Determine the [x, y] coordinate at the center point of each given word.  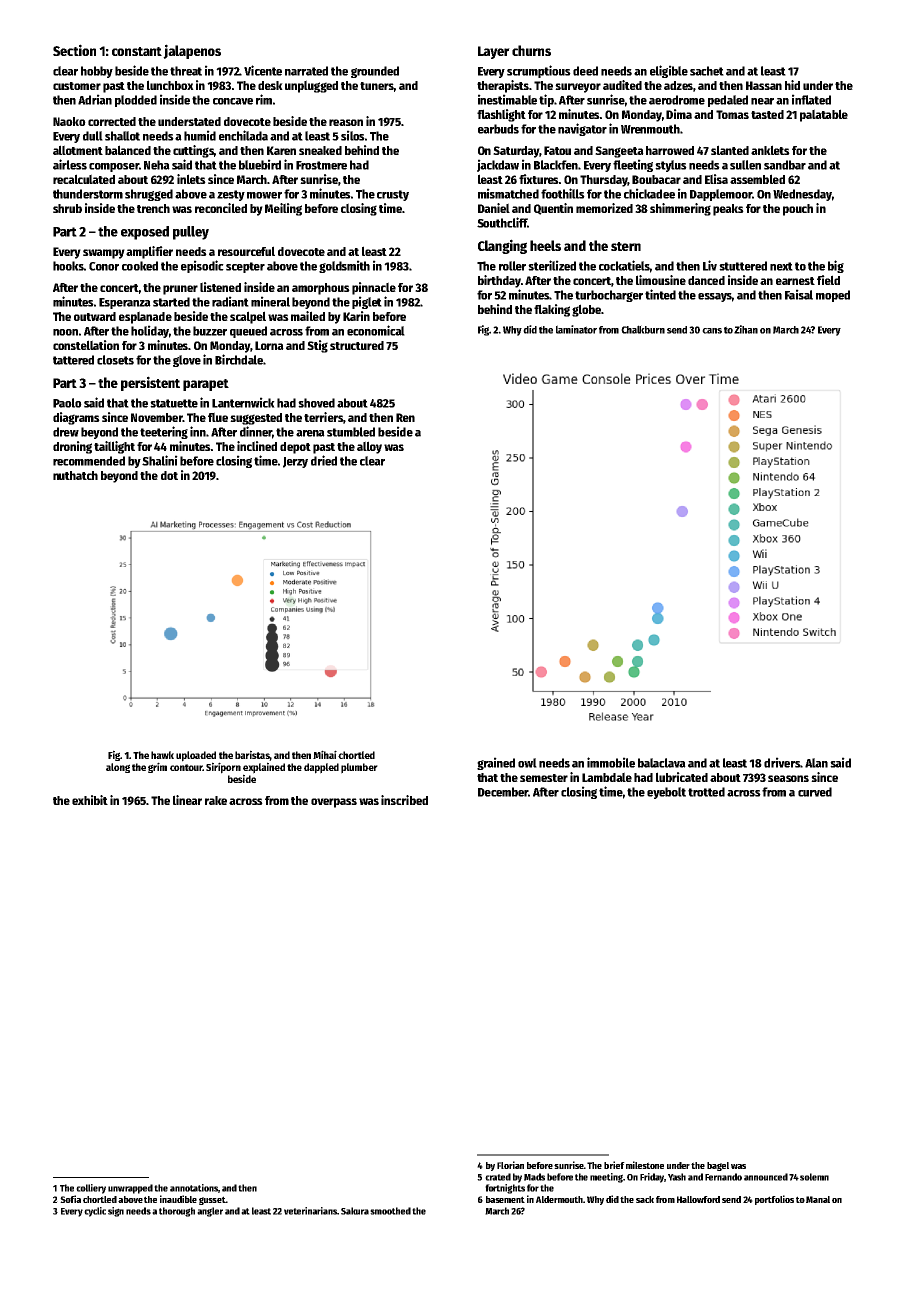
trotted [706, 792]
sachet [707, 71]
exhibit [90, 800]
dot [169, 475]
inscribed [404, 800]
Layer [494, 52]
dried [324, 460]
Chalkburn [643, 329]
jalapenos [192, 51]
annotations [194, 1188]
